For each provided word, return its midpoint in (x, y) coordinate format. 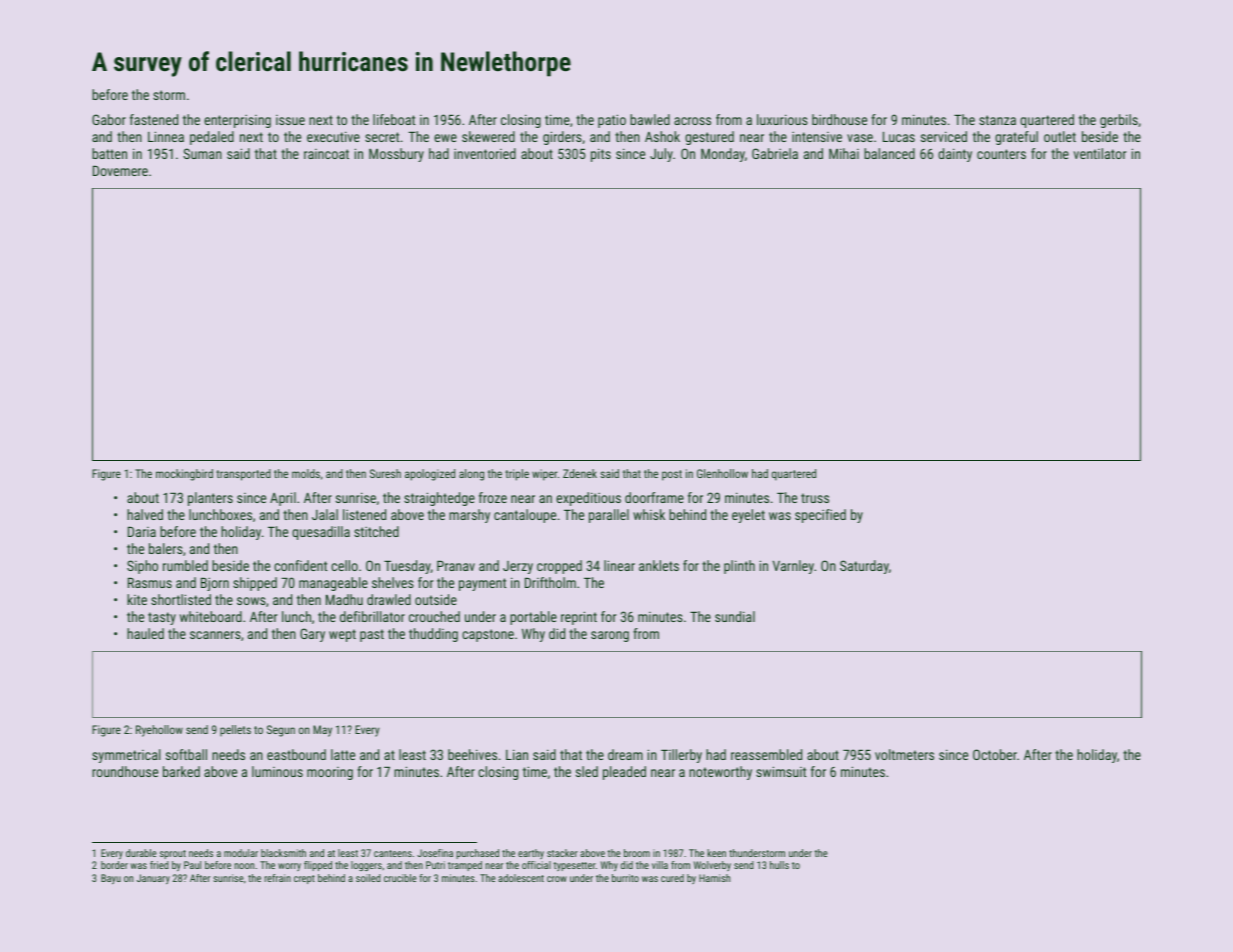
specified (820, 516)
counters (1001, 154)
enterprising (237, 121)
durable (141, 853)
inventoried (485, 153)
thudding (433, 635)
